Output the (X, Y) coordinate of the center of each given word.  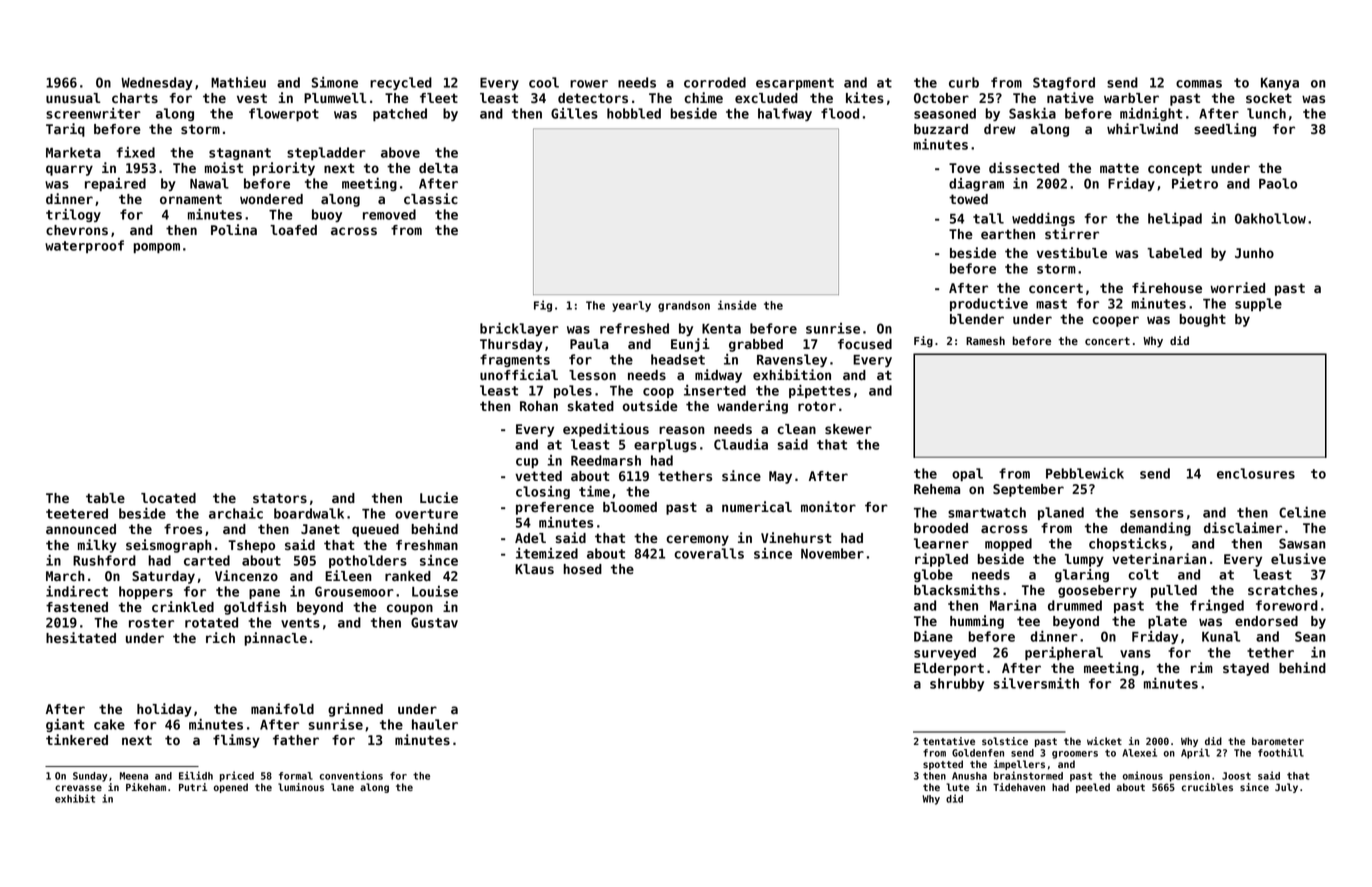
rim (1202, 667)
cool (544, 82)
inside (737, 305)
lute (957, 787)
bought (1202, 320)
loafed (293, 230)
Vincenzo (246, 575)
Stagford (1064, 83)
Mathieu (238, 82)
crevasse (78, 788)
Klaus (534, 569)
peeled (1093, 788)
